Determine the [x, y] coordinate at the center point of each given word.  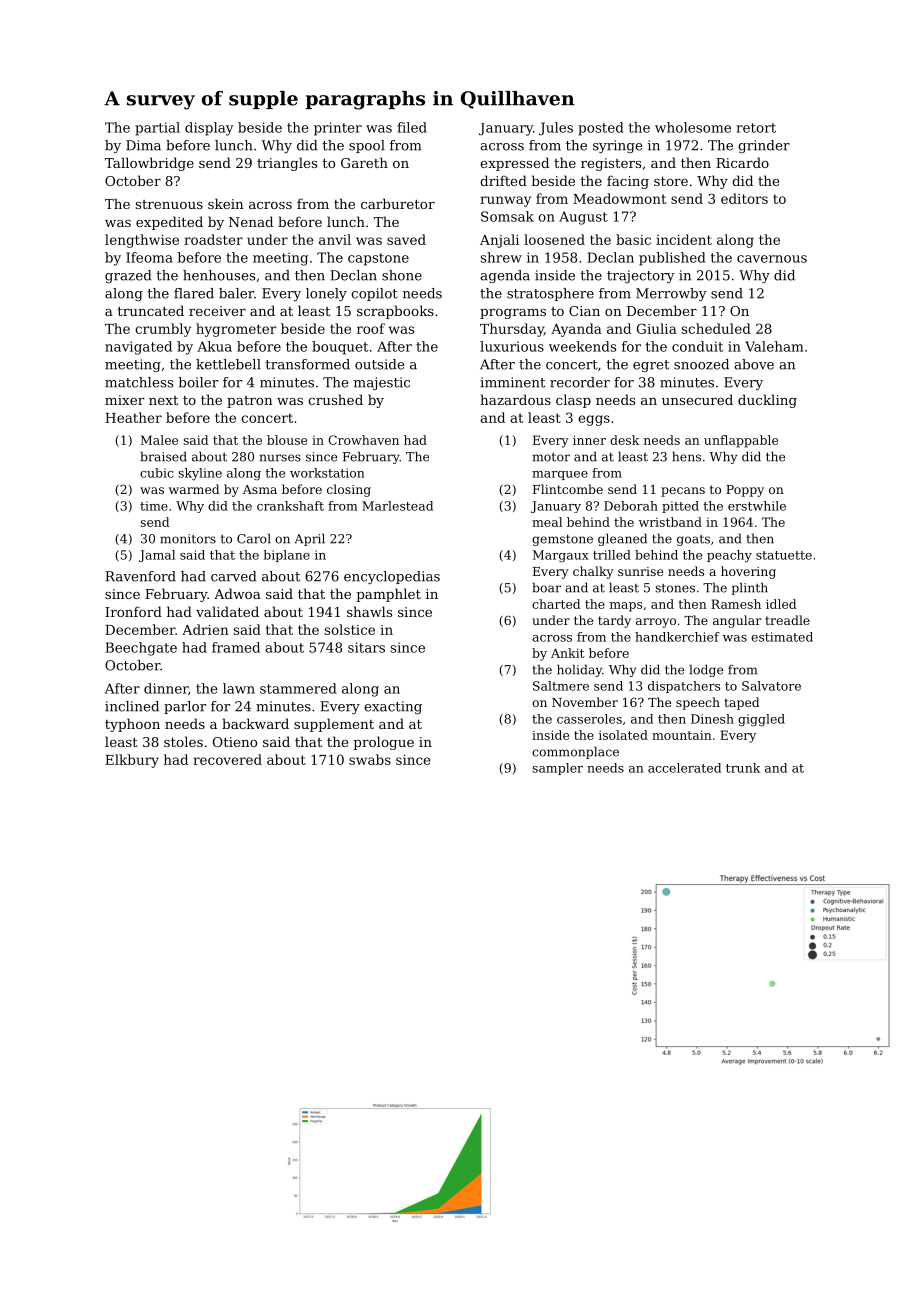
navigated [138, 348]
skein [226, 203]
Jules [556, 129]
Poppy [745, 491]
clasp [573, 401]
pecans [683, 492]
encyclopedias [392, 577]
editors [744, 198]
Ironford [133, 611]
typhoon [132, 725]
